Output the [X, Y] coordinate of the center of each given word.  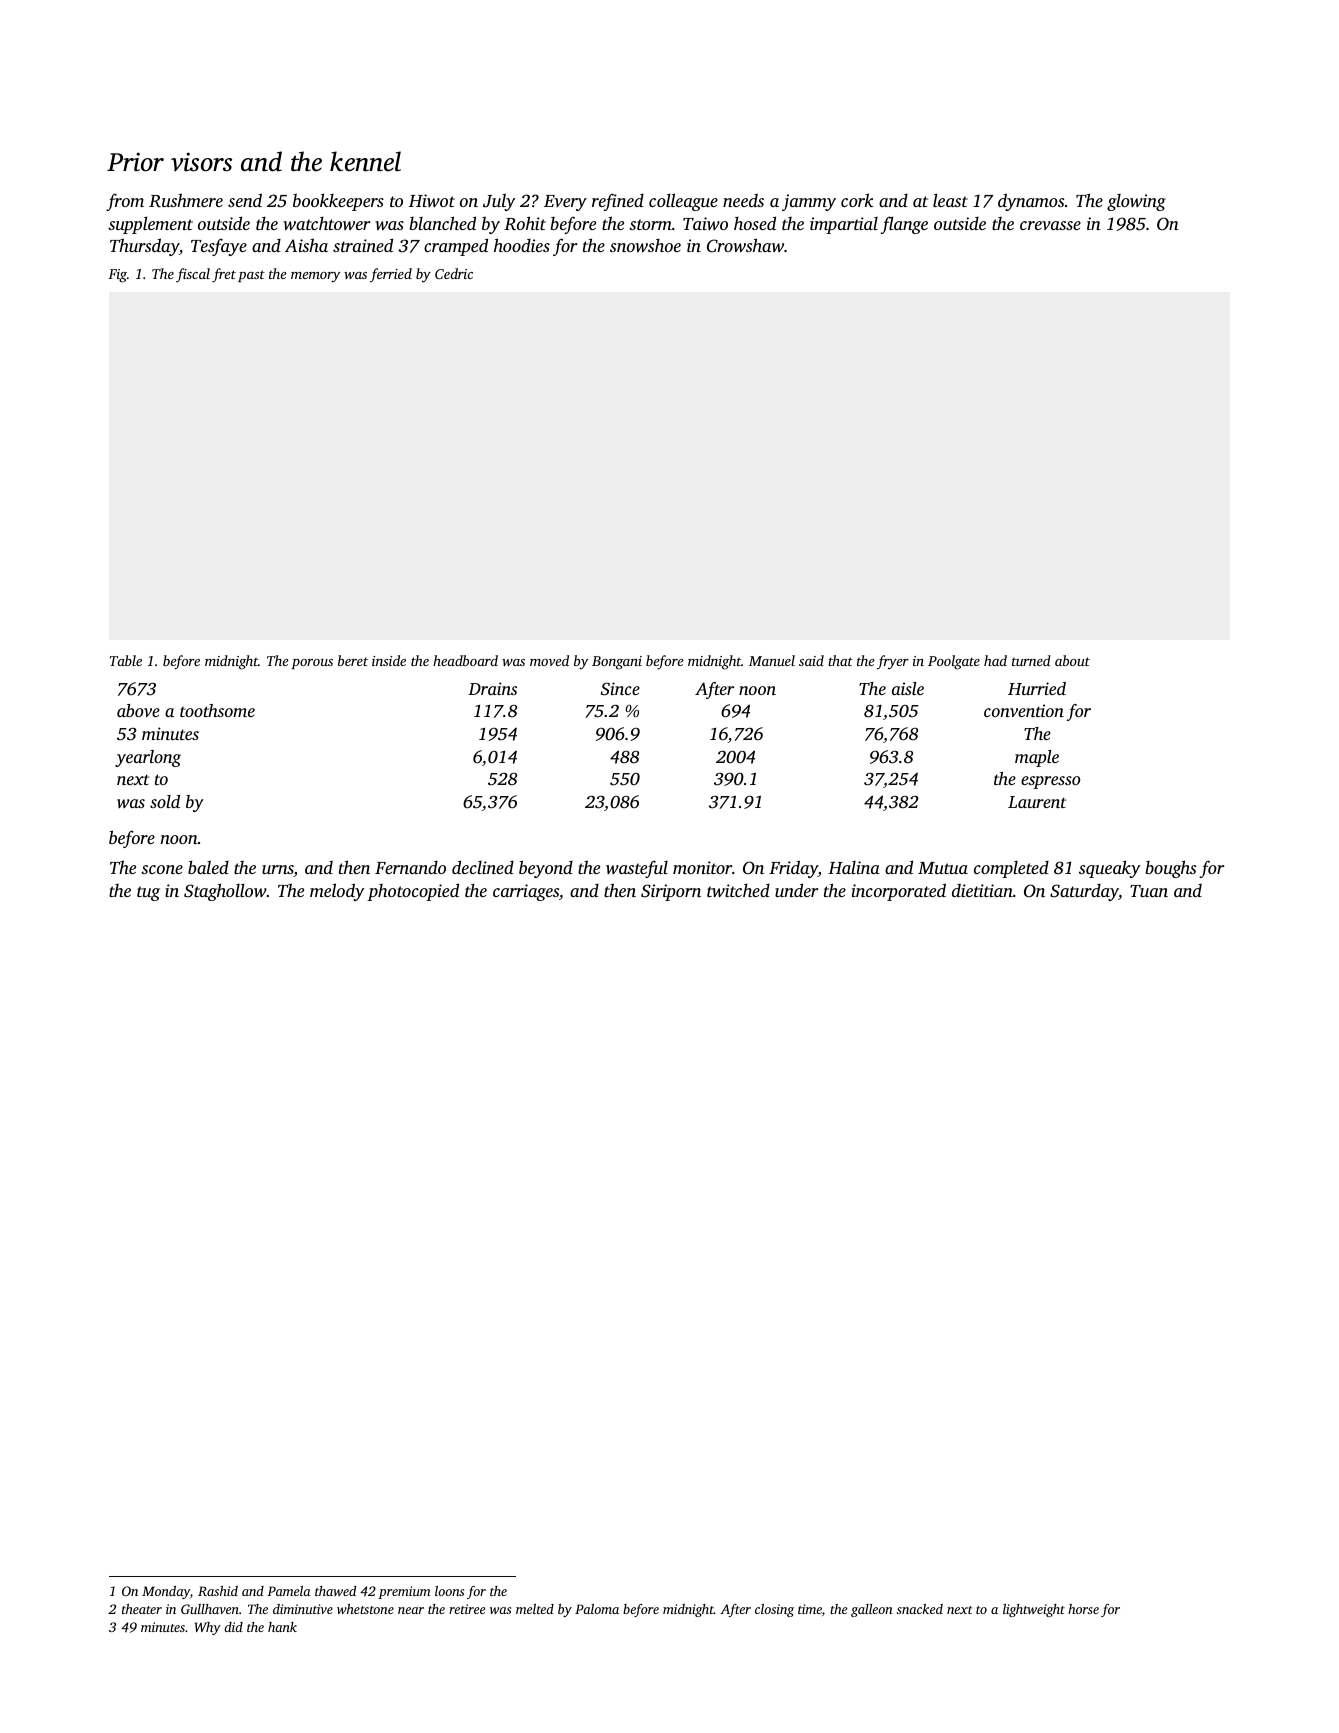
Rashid [218, 1591]
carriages [526, 892]
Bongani [617, 663]
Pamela [288, 1591]
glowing [1136, 202]
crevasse [1050, 225]
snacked [920, 1609]
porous [312, 664]
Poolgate [954, 662]
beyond [546, 869]
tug [148, 893]
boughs [1170, 869]
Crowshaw [745, 245]
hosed [755, 223]
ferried [391, 275]
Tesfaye [219, 247]
